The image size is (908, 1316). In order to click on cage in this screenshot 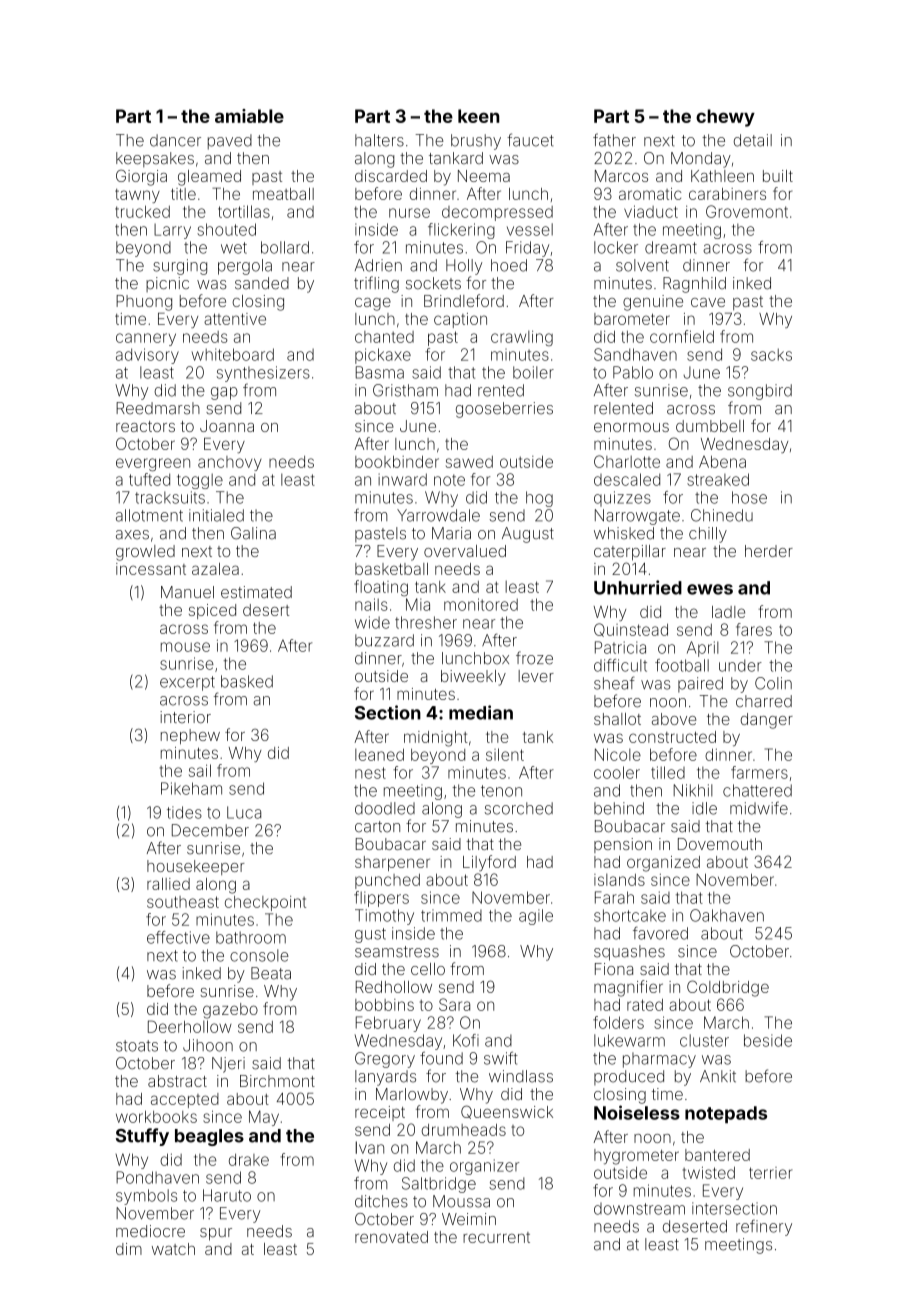, I will do `click(373, 304)`.
